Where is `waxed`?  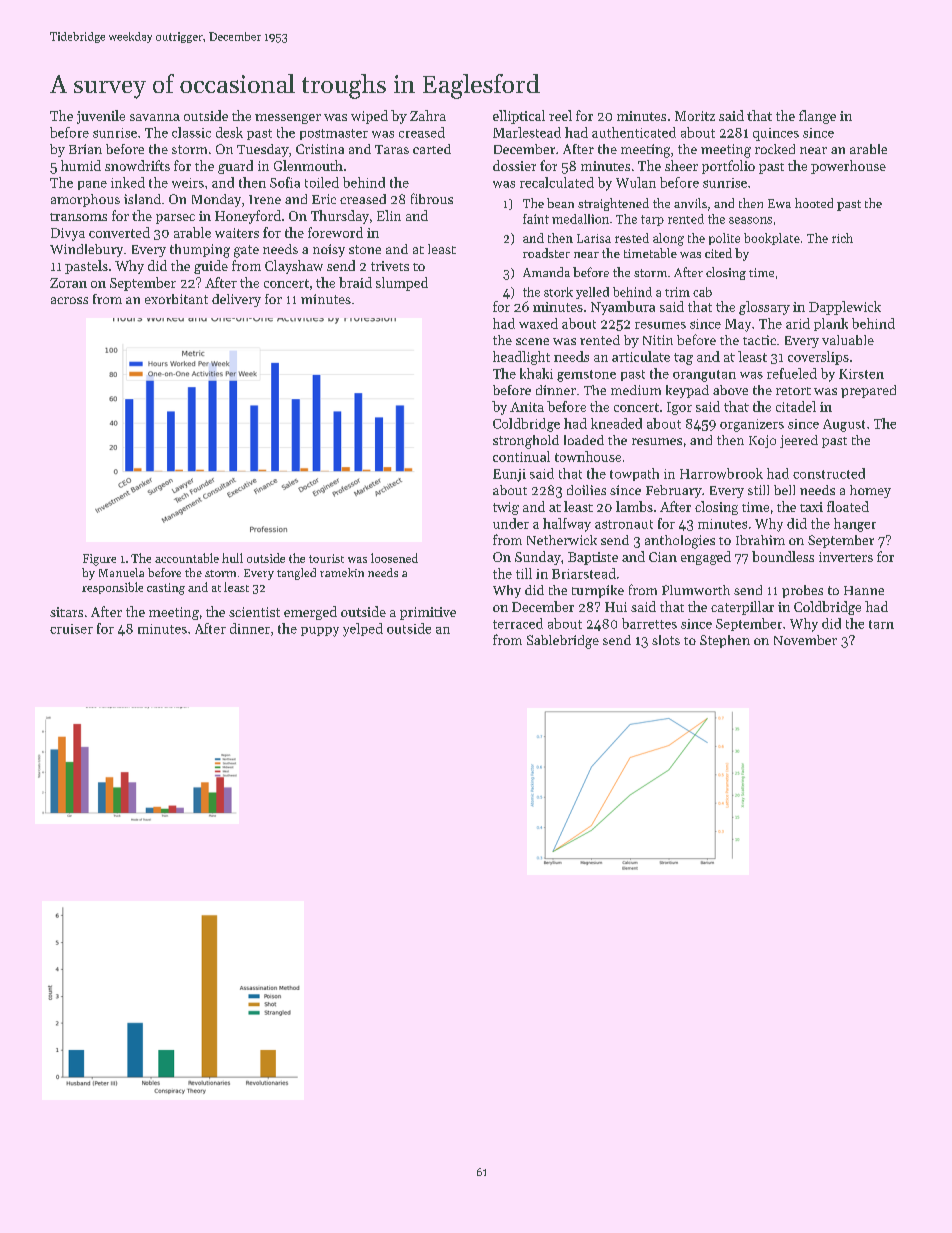
waxed is located at coordinates (538, 323).
